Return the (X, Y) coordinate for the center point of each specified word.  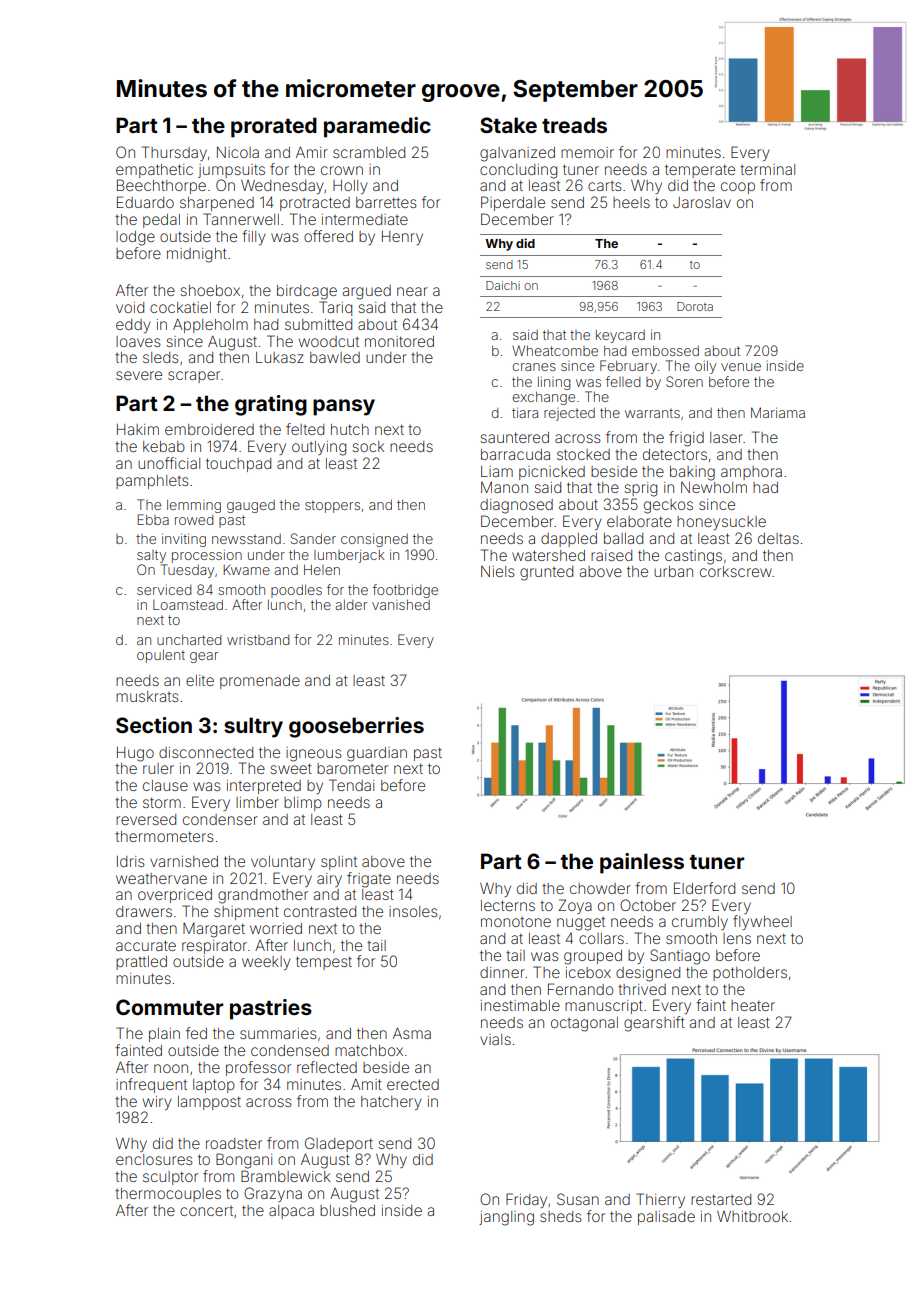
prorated (274, 127)
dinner (502, 972)
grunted (546, 573)
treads (574, 125)
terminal (767, 169)
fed (196, 1033)
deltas (778, 538)
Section (154, 725)
